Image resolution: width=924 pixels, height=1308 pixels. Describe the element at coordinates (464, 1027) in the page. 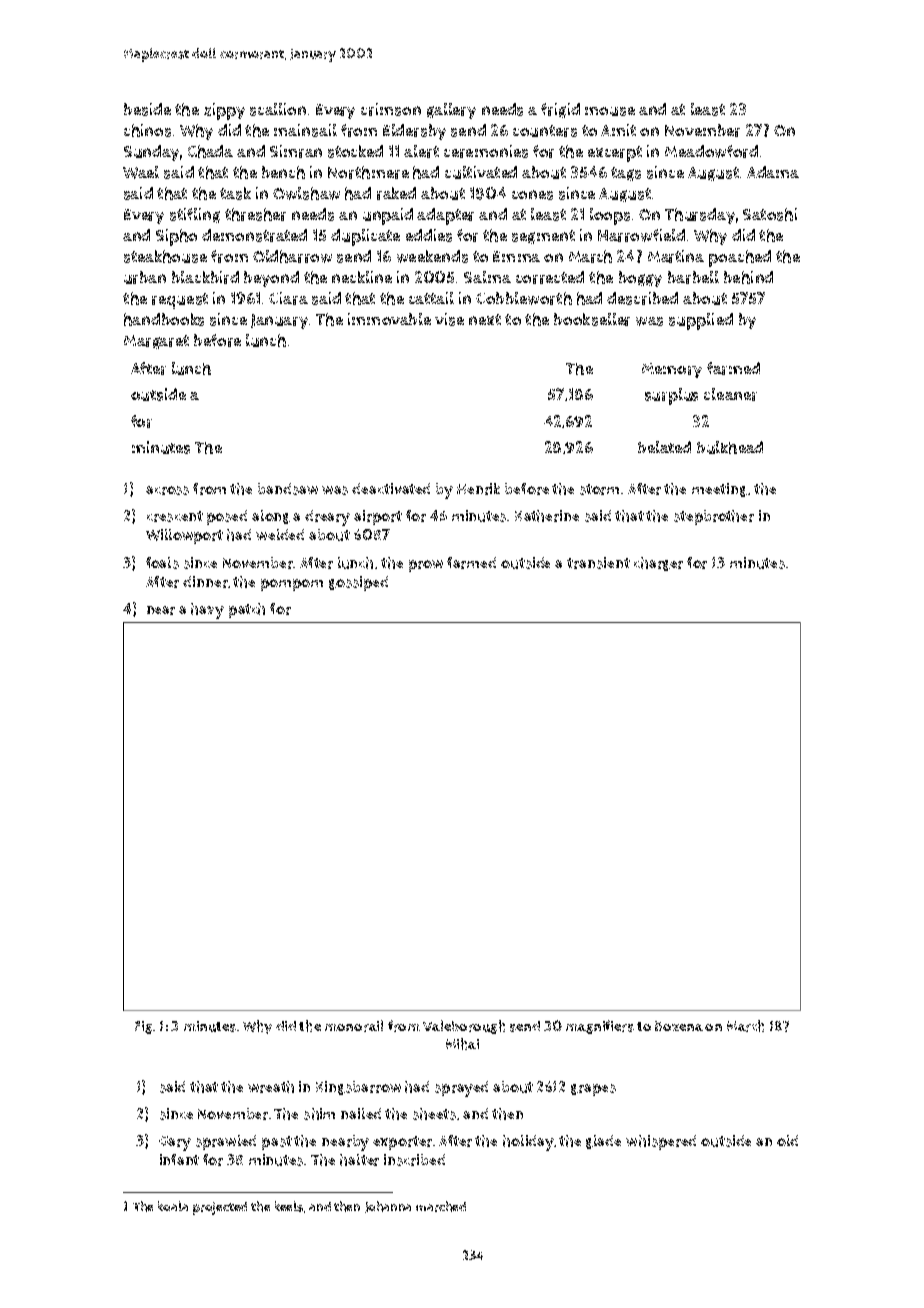

I see `Valeborough` at that location.
